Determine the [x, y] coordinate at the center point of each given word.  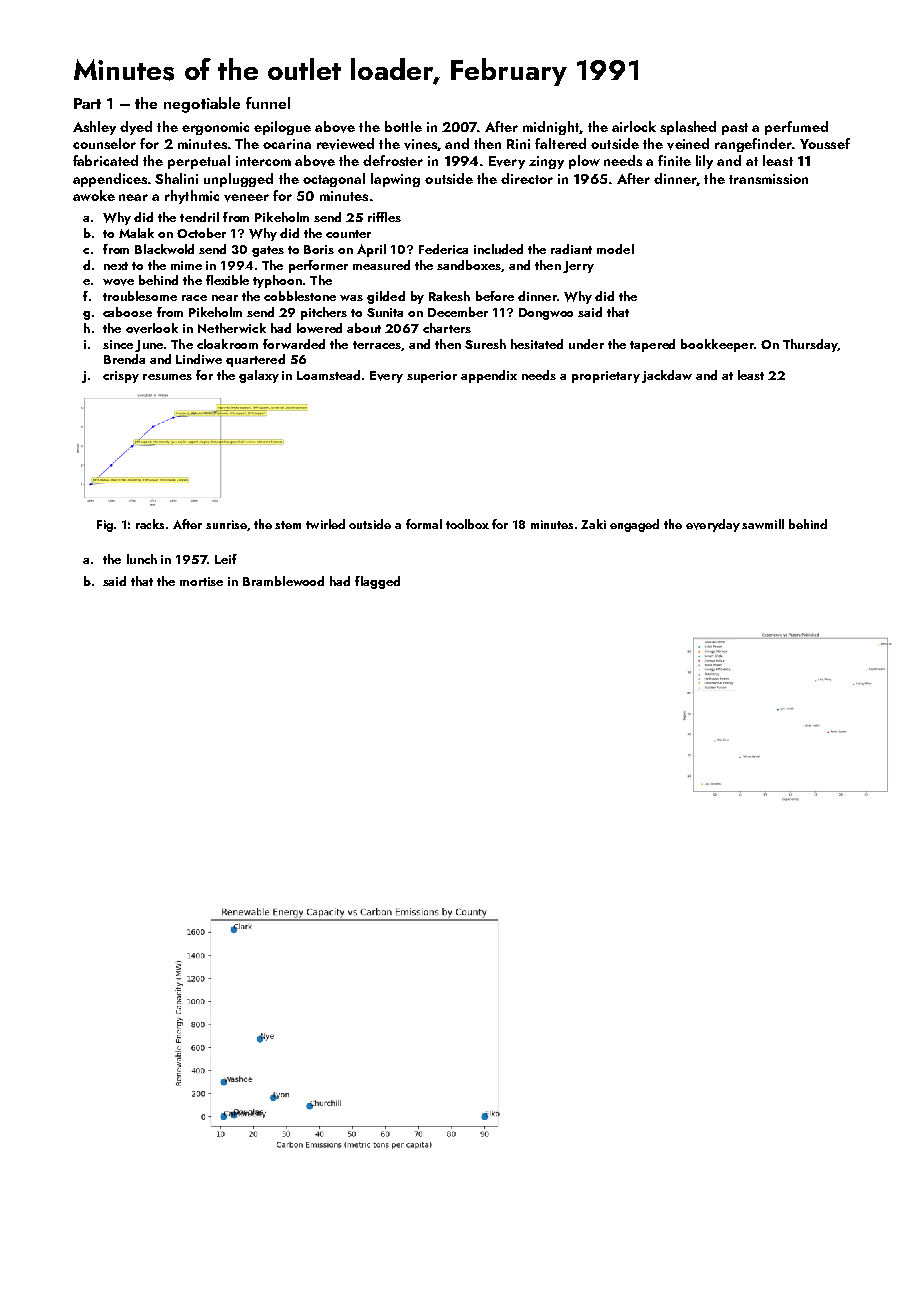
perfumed [796, 128]
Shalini [176, 178]
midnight [551, 128]
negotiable [202, 105]
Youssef [825, 143]
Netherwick [232, 328]
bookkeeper [717, 345]
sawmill [763, 524]
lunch [142, 559]
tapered [652, 345]
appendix [489, 376]
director [527, 178]
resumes [167, 377]
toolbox [467, 524]
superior [432, 377]
